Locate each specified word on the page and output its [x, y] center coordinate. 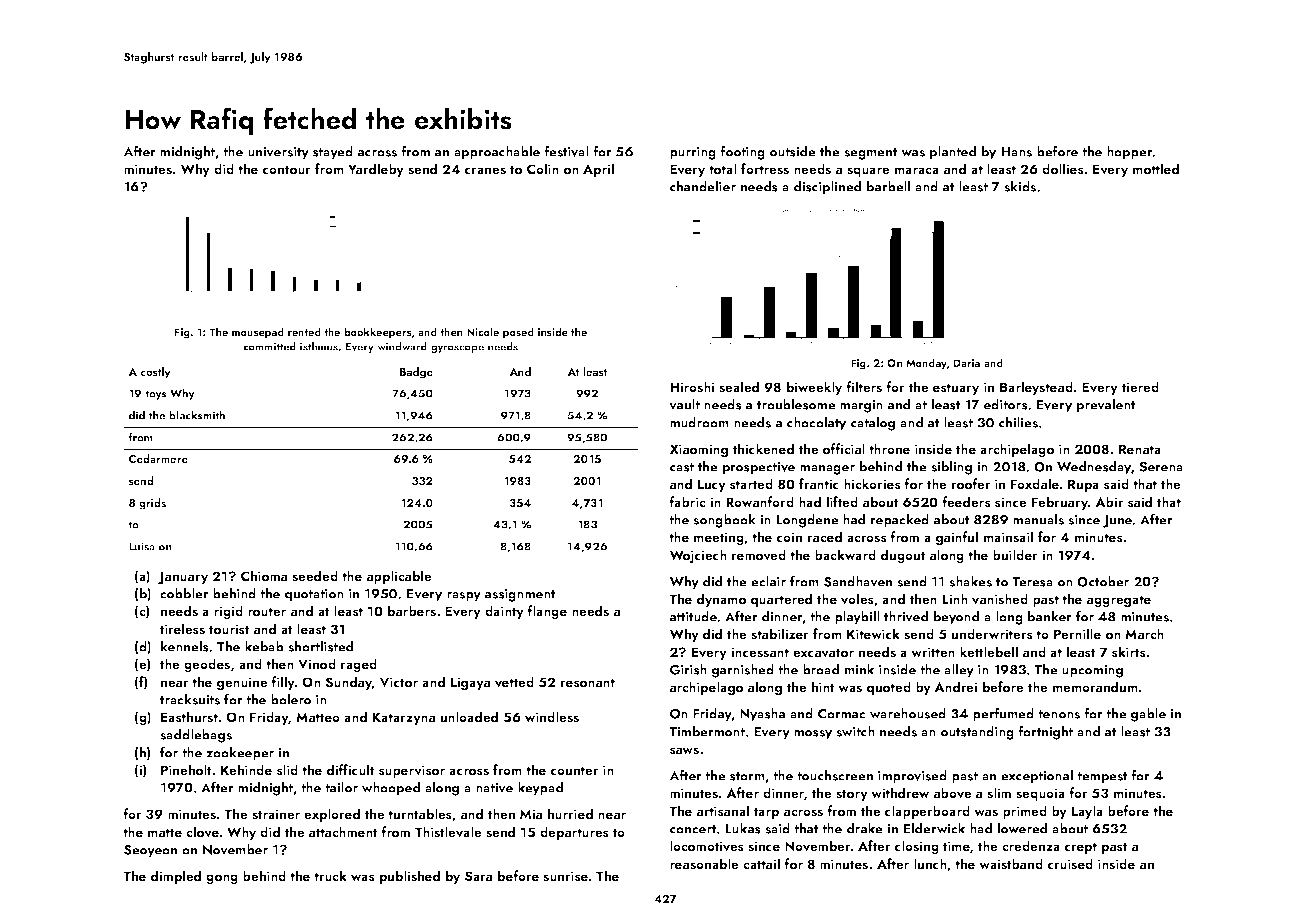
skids [1020, 186]
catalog [873, 424]
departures [574, 833]
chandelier [703, 186]
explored [332, 815]
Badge [416, 373]
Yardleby [376, 170]
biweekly [814, 388]
